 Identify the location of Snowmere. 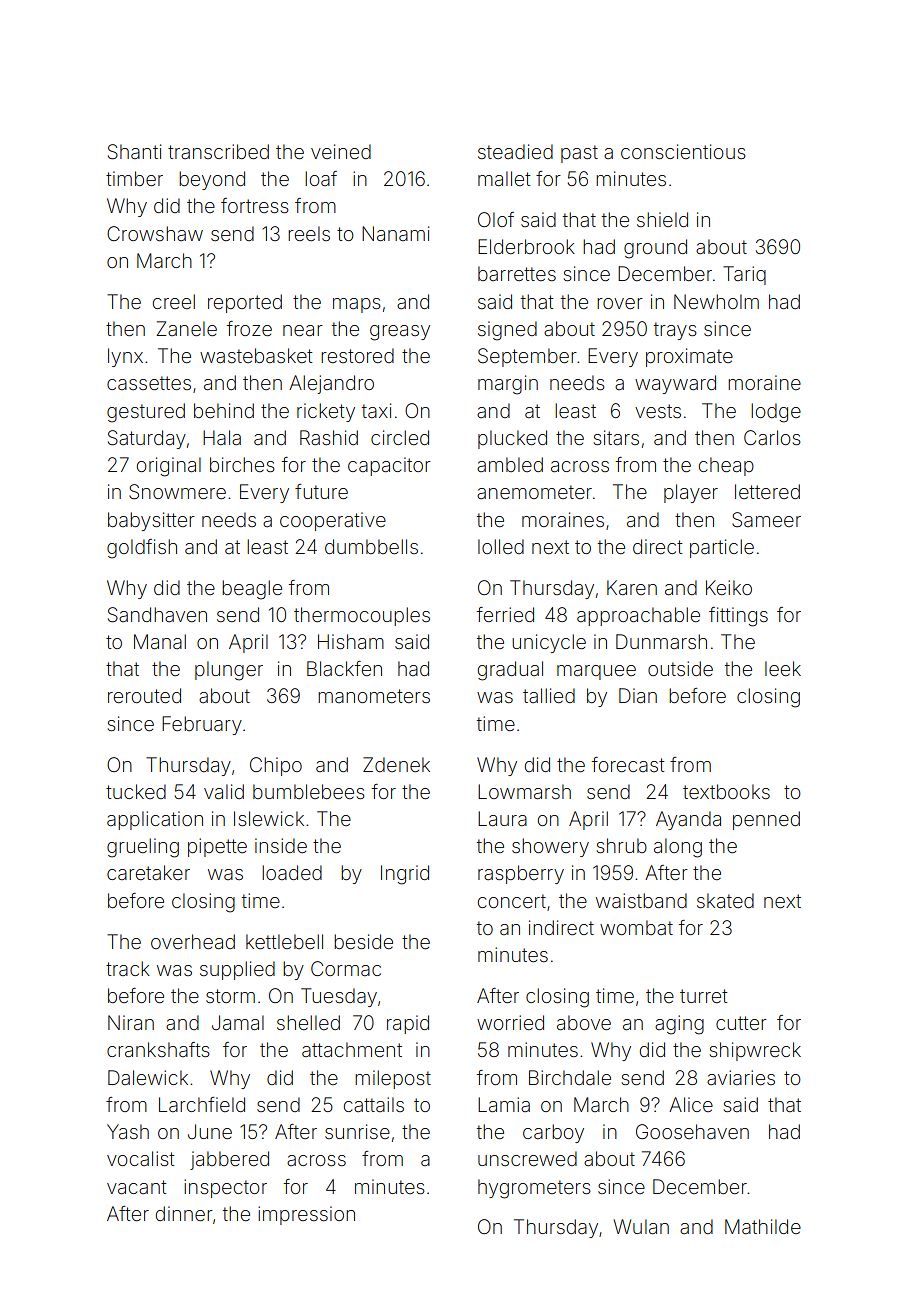
(177, 492).
